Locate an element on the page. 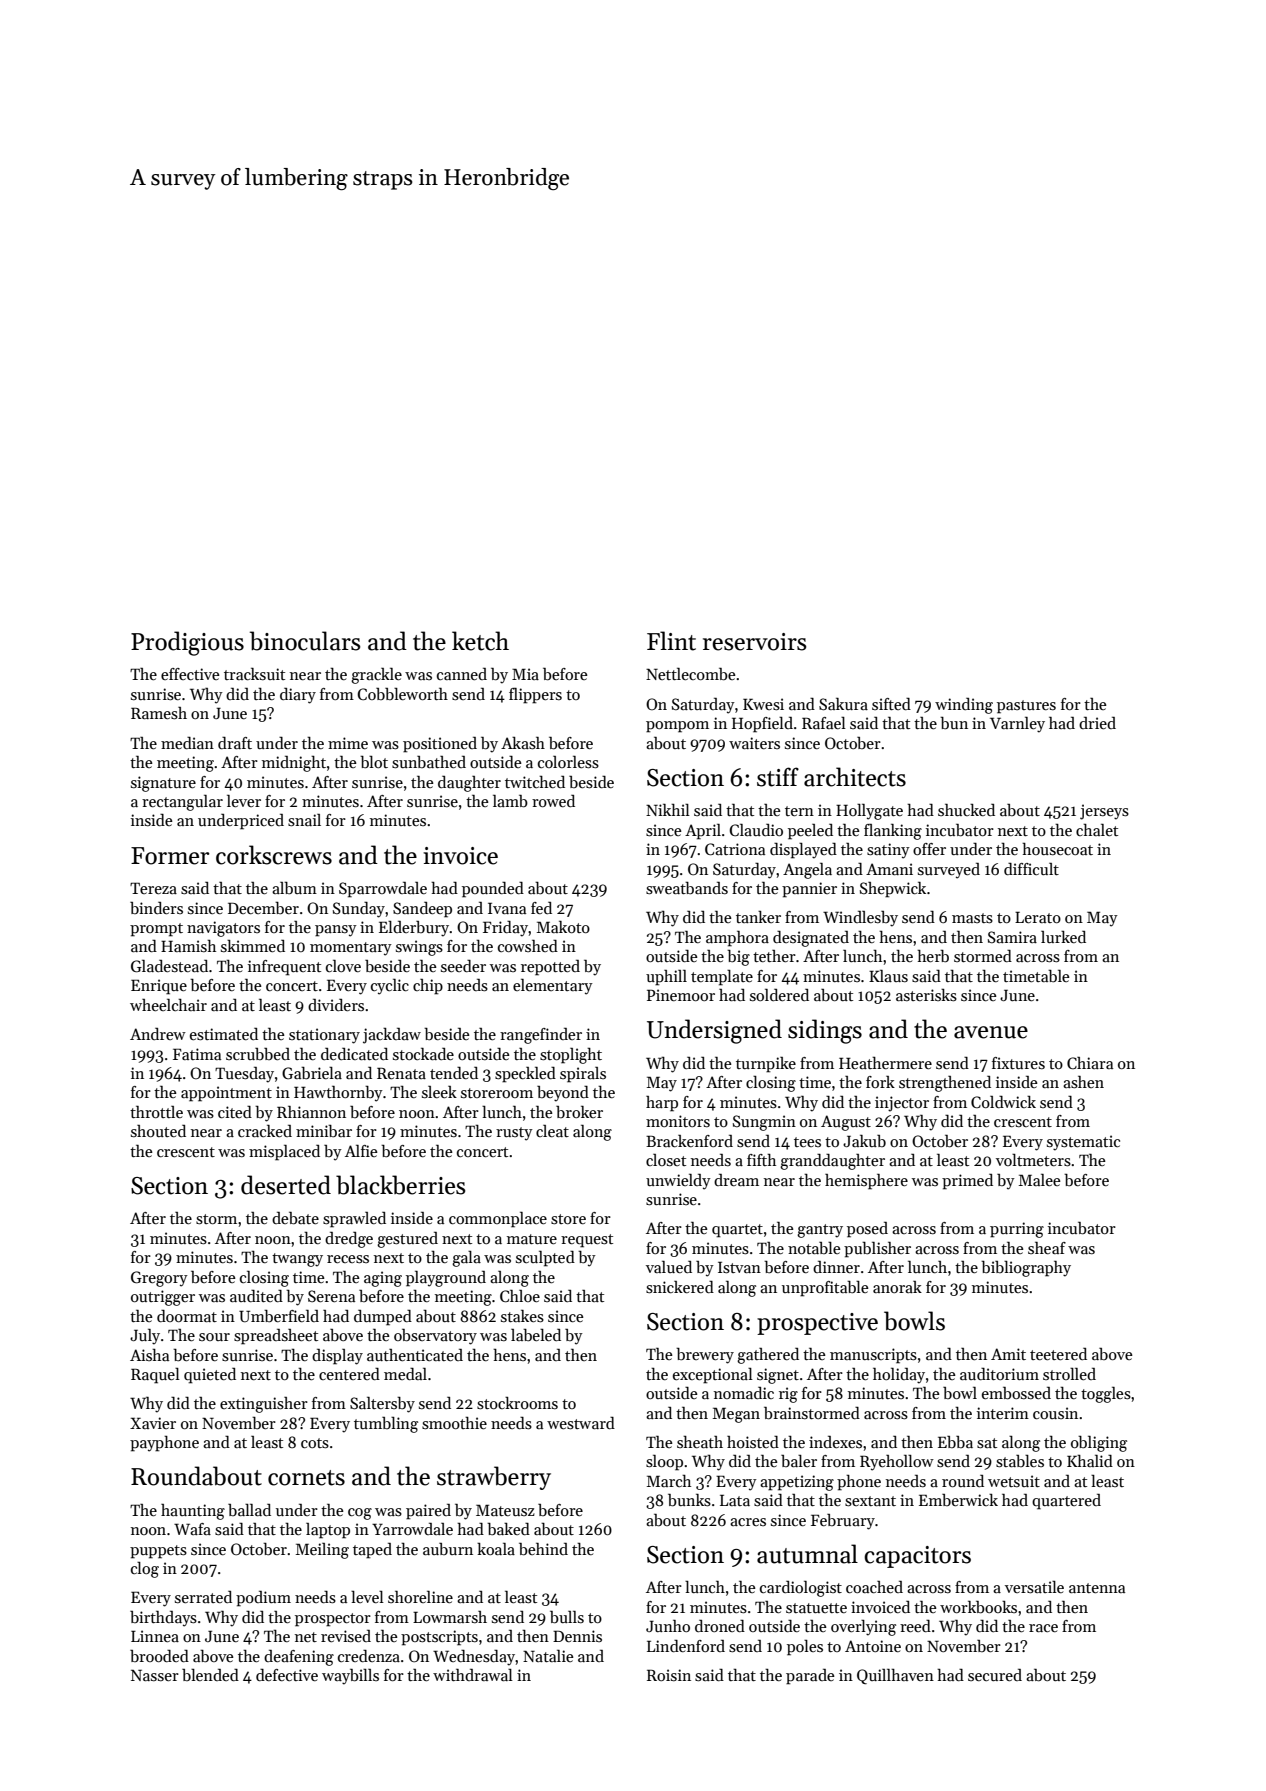 The height and width of the document is (1791, 1266). bibliography is located at coordinates (1026, 1268).
